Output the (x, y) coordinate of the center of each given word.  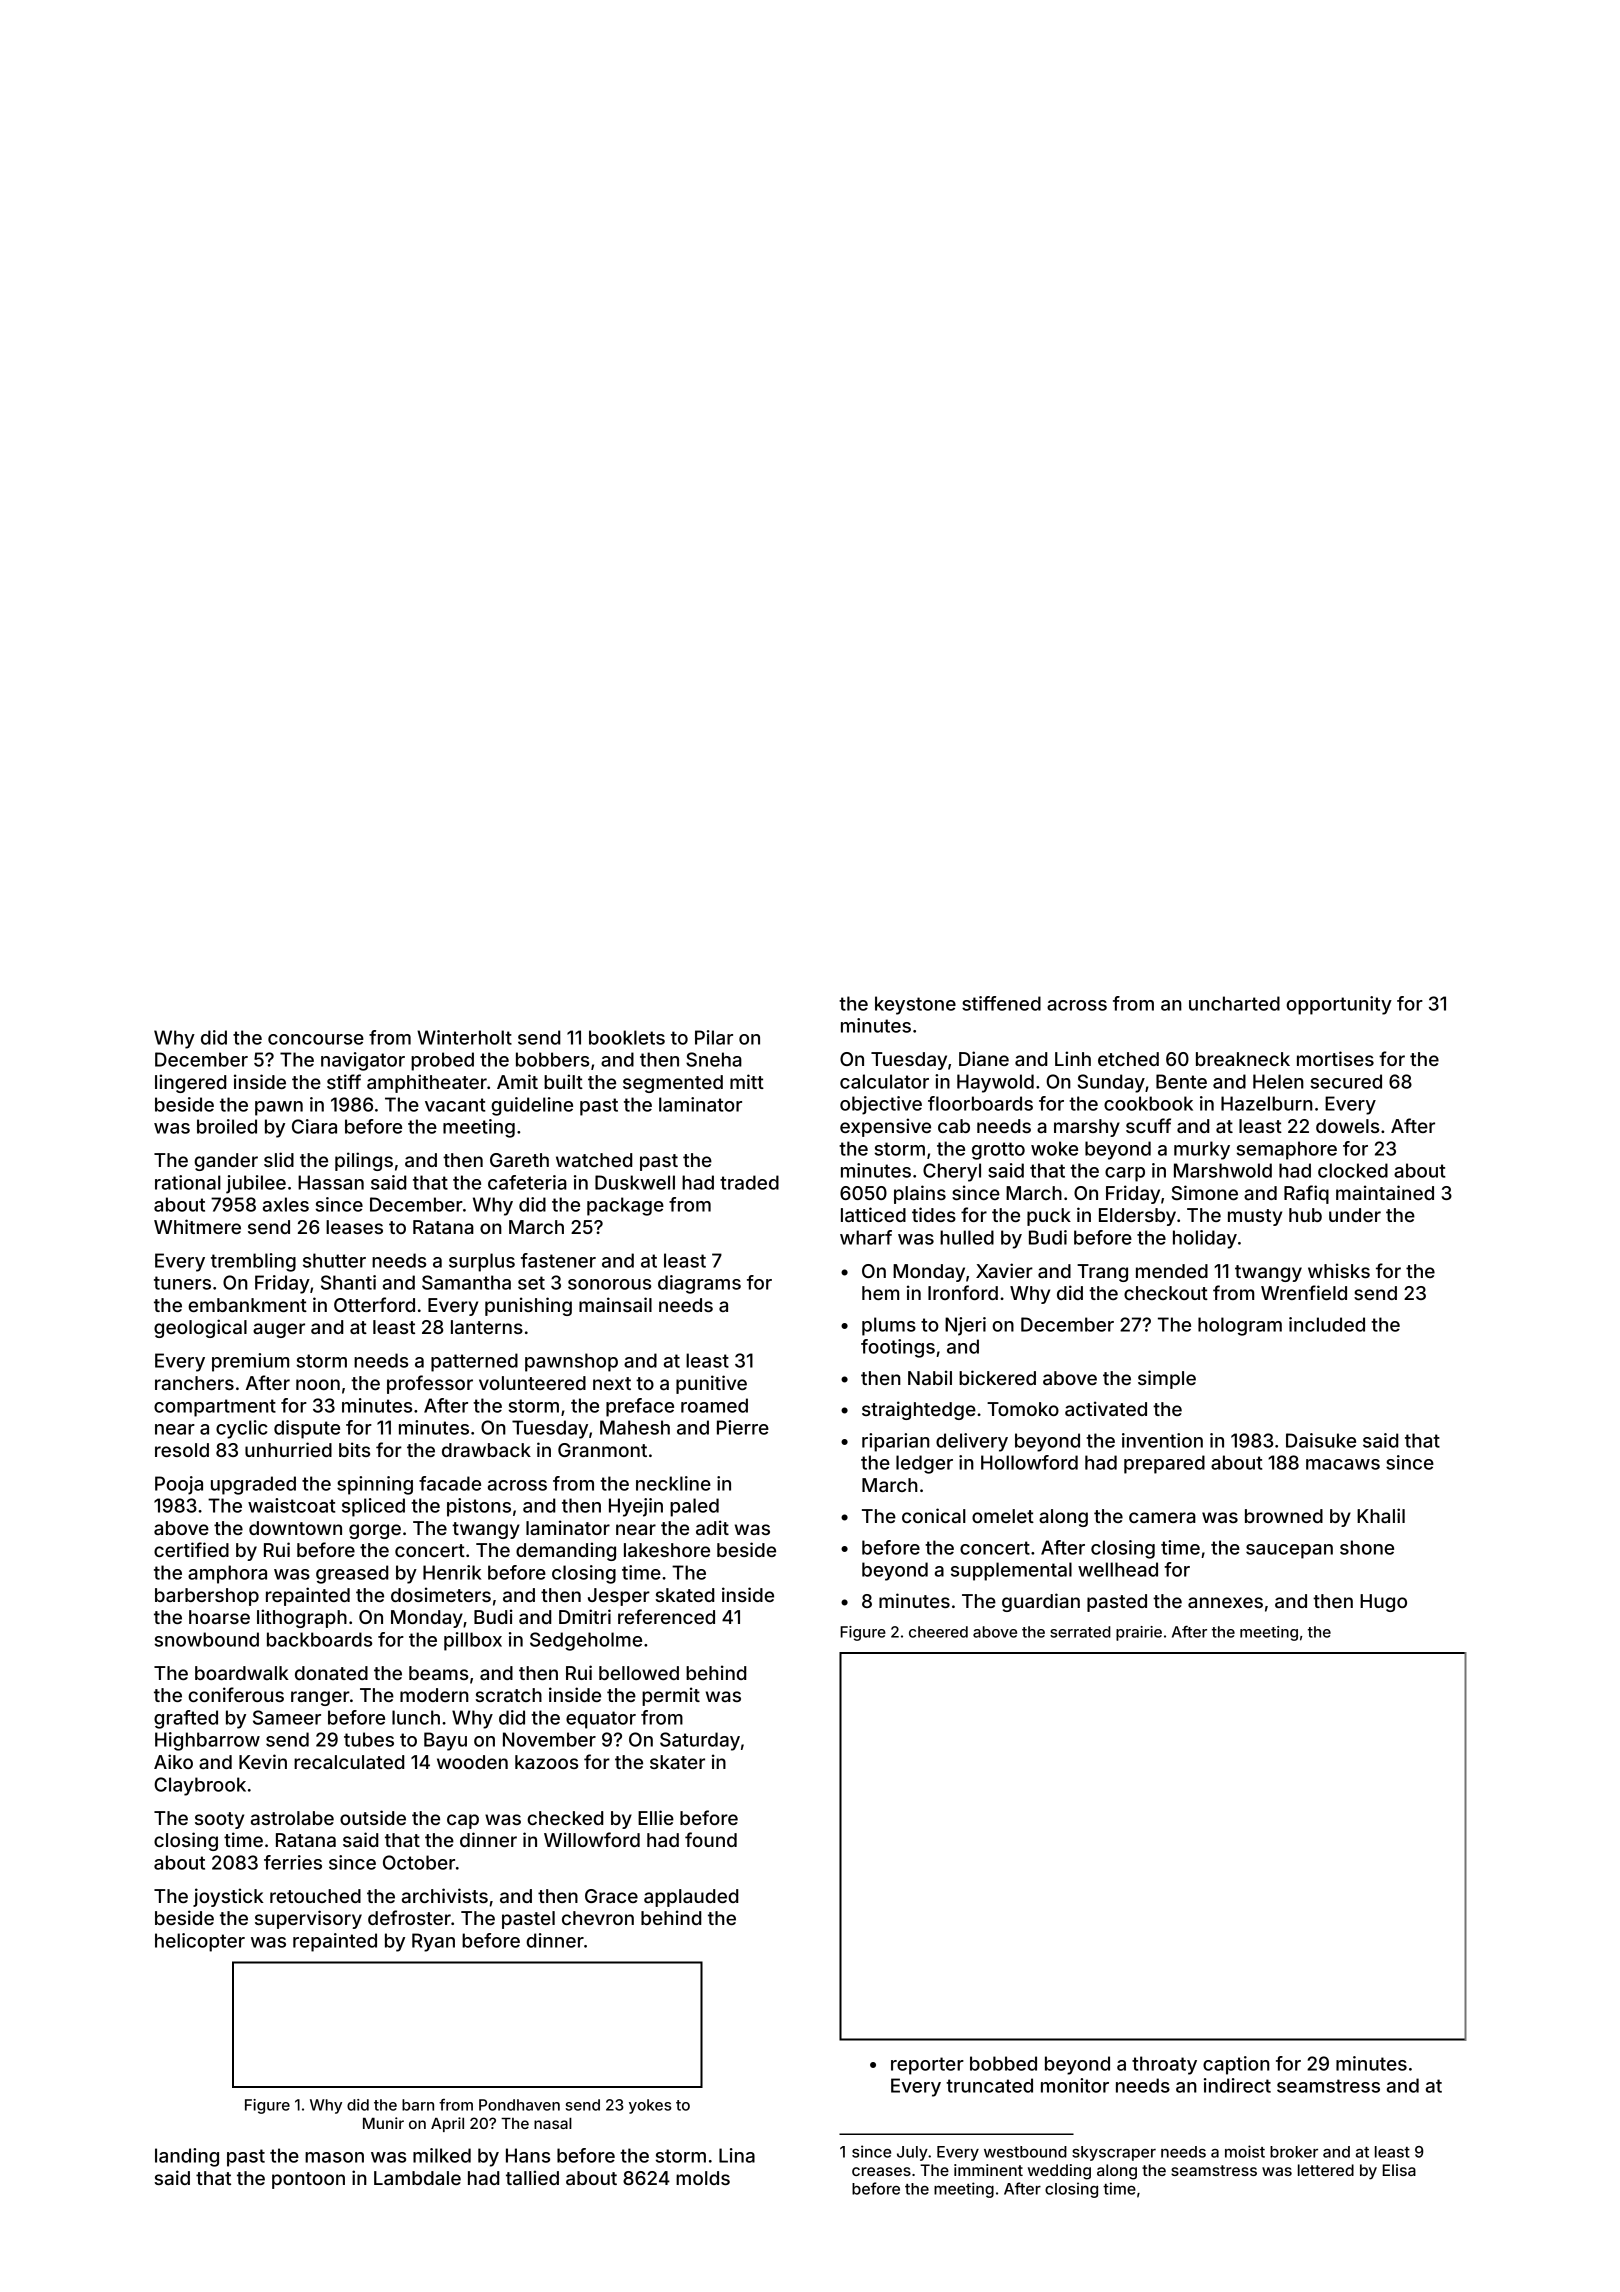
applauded (691, 1898)
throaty (1164, 2065)
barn (418, 2105)
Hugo (1383, 1603)
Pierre (743, 1427)
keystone (915, 1005)
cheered (938, 1632)
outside (373, 1817)
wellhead (1118, 1569)
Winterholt (464, 1037)
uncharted (1234, 1003)
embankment (247, 1305)
